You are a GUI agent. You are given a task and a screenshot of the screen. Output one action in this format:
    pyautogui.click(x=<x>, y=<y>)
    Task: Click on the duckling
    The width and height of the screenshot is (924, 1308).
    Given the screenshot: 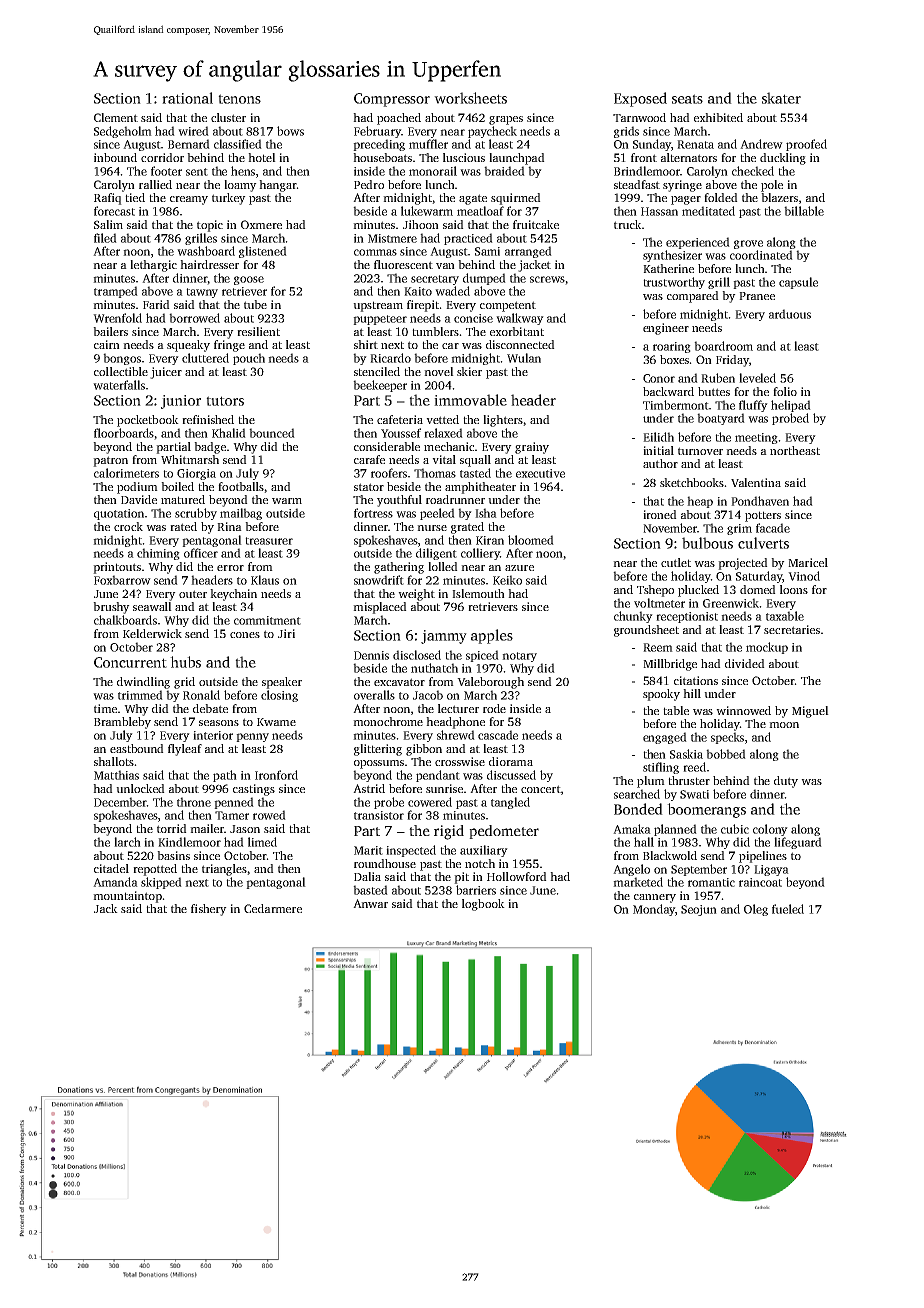 What is the action you would take?
    pyautogui.click(x=783, y=159)
